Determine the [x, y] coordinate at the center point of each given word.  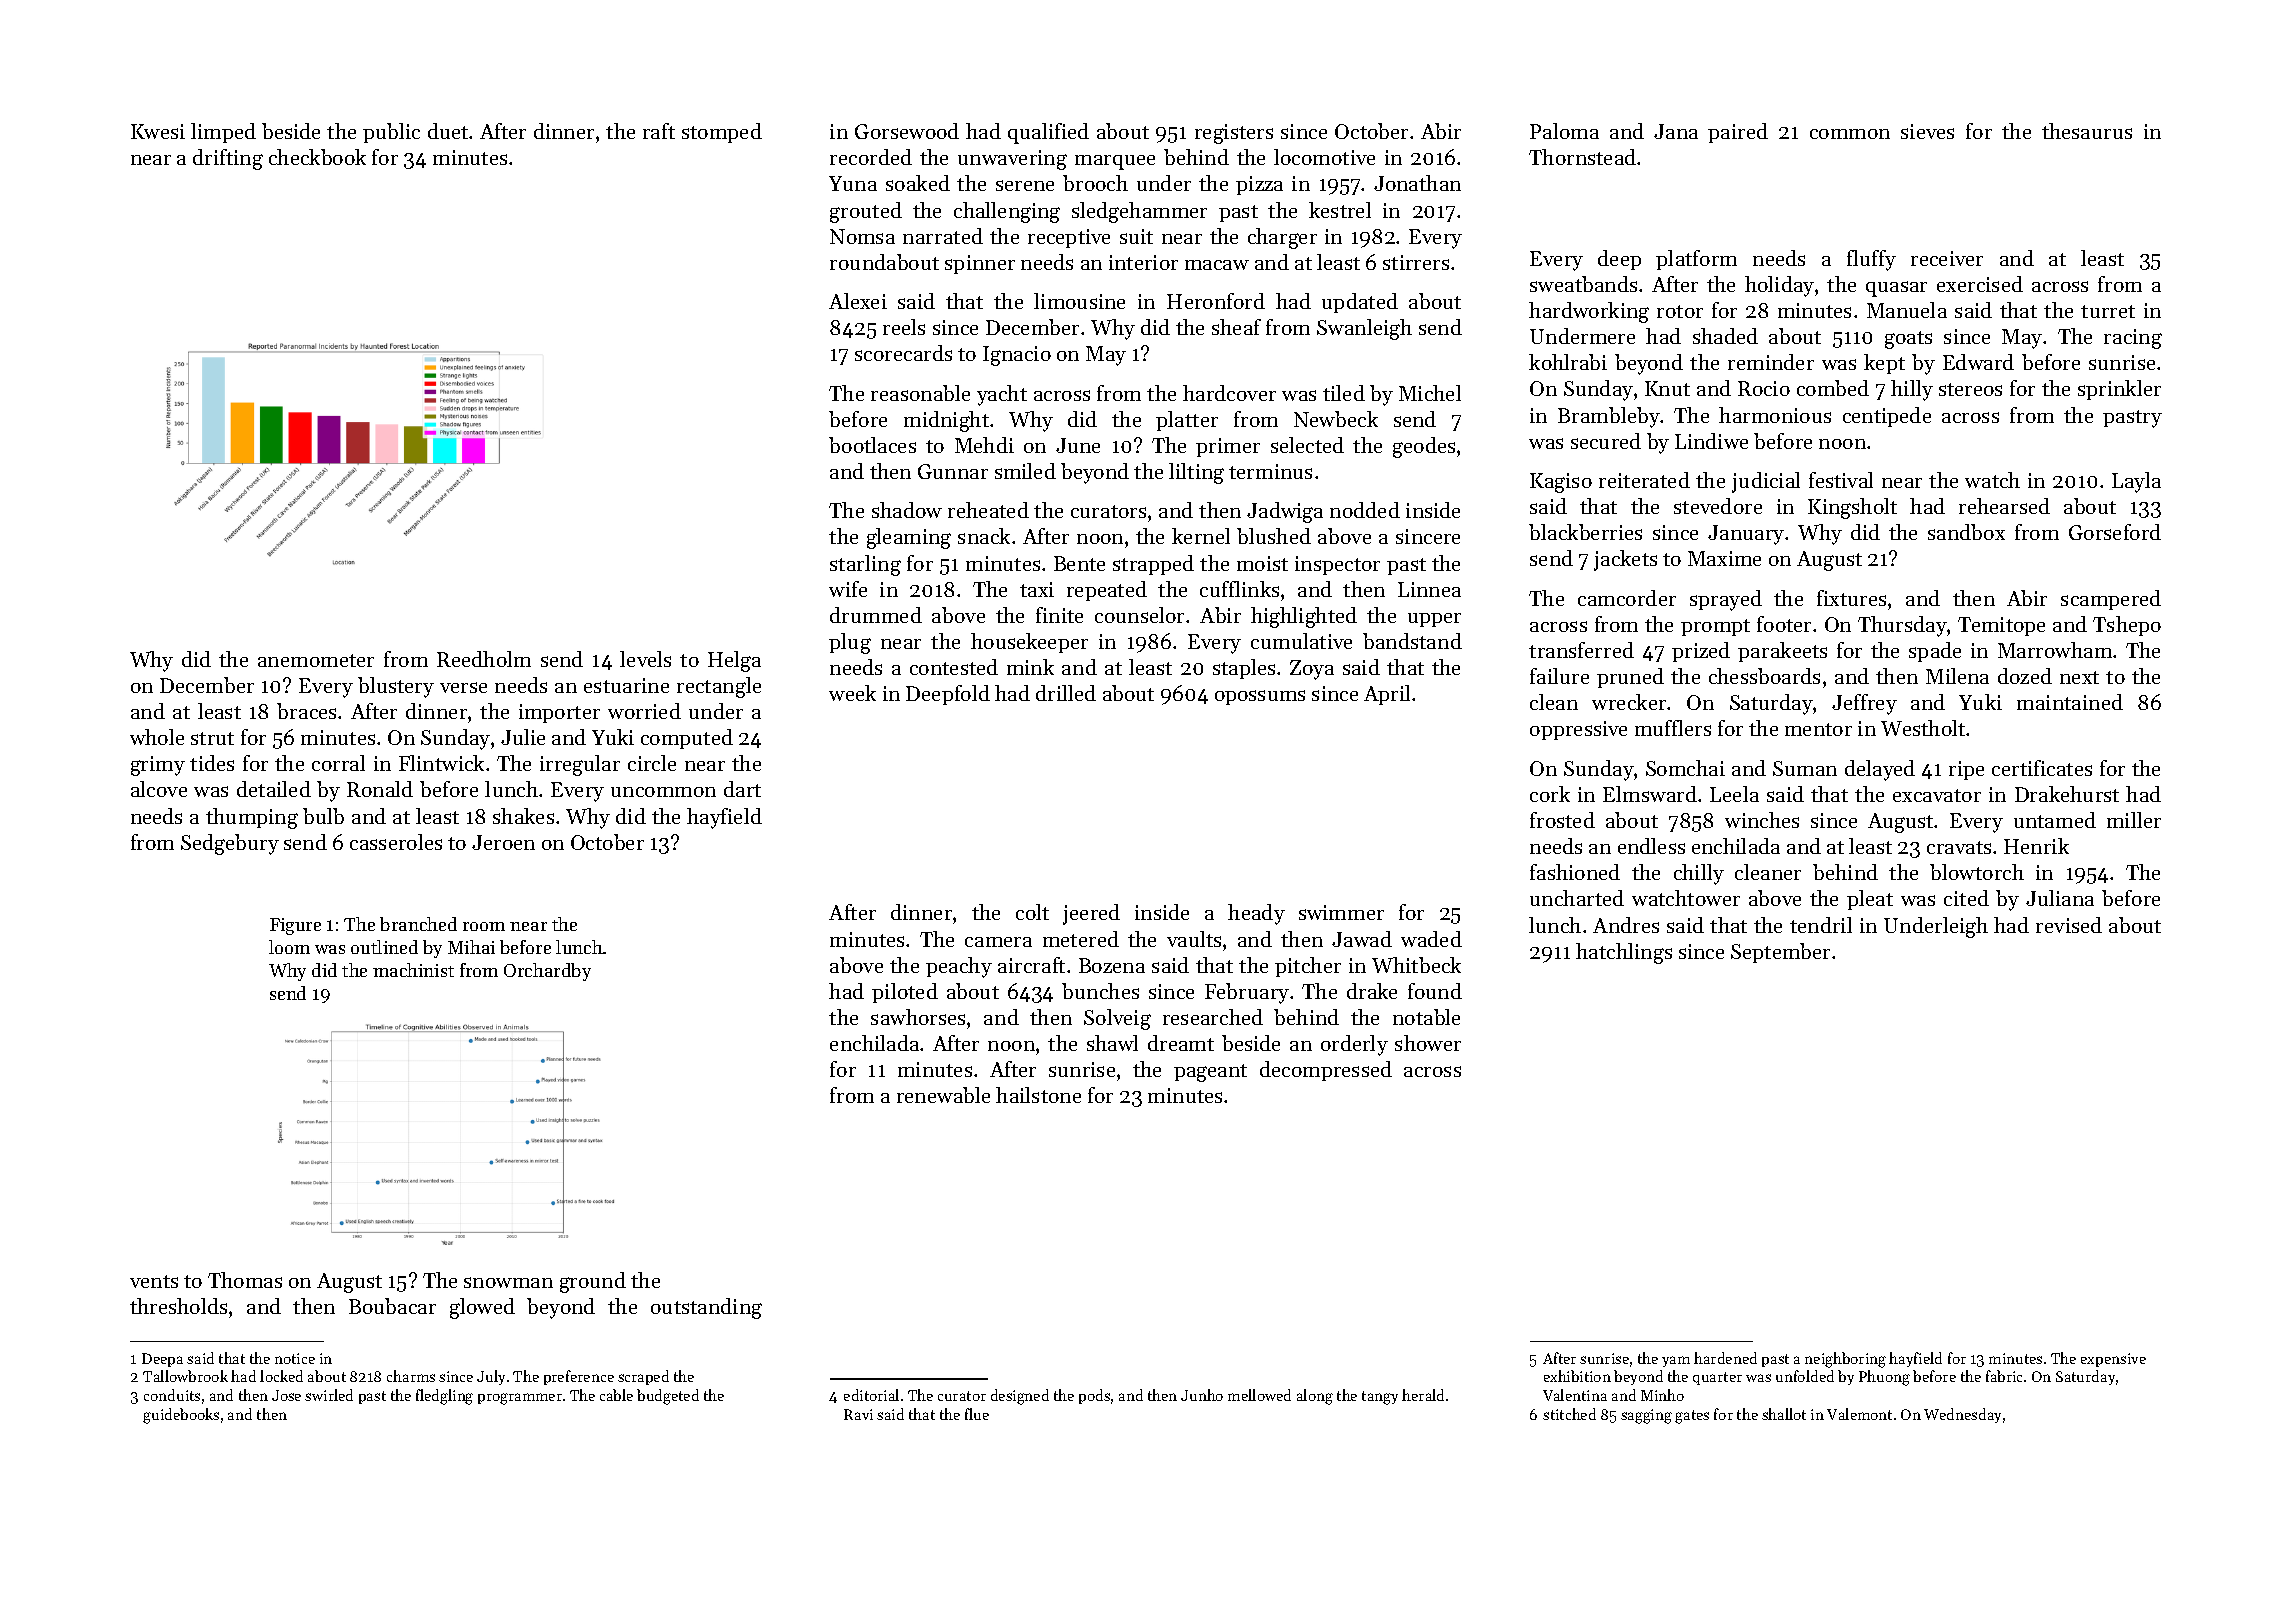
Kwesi [158, 131]
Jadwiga [1285, 512]
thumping [252, 818]
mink [1030, 667]
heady [1256, 914]
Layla [2136, 482]
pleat [1870, 900]
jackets [1625, 560]
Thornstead [1582, 157]
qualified [1048, 133]
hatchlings [1624, 953]
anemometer [316, 660]
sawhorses [918, 1017]
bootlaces [872, 445]
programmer [520, 1399]
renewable [943, 1095]
